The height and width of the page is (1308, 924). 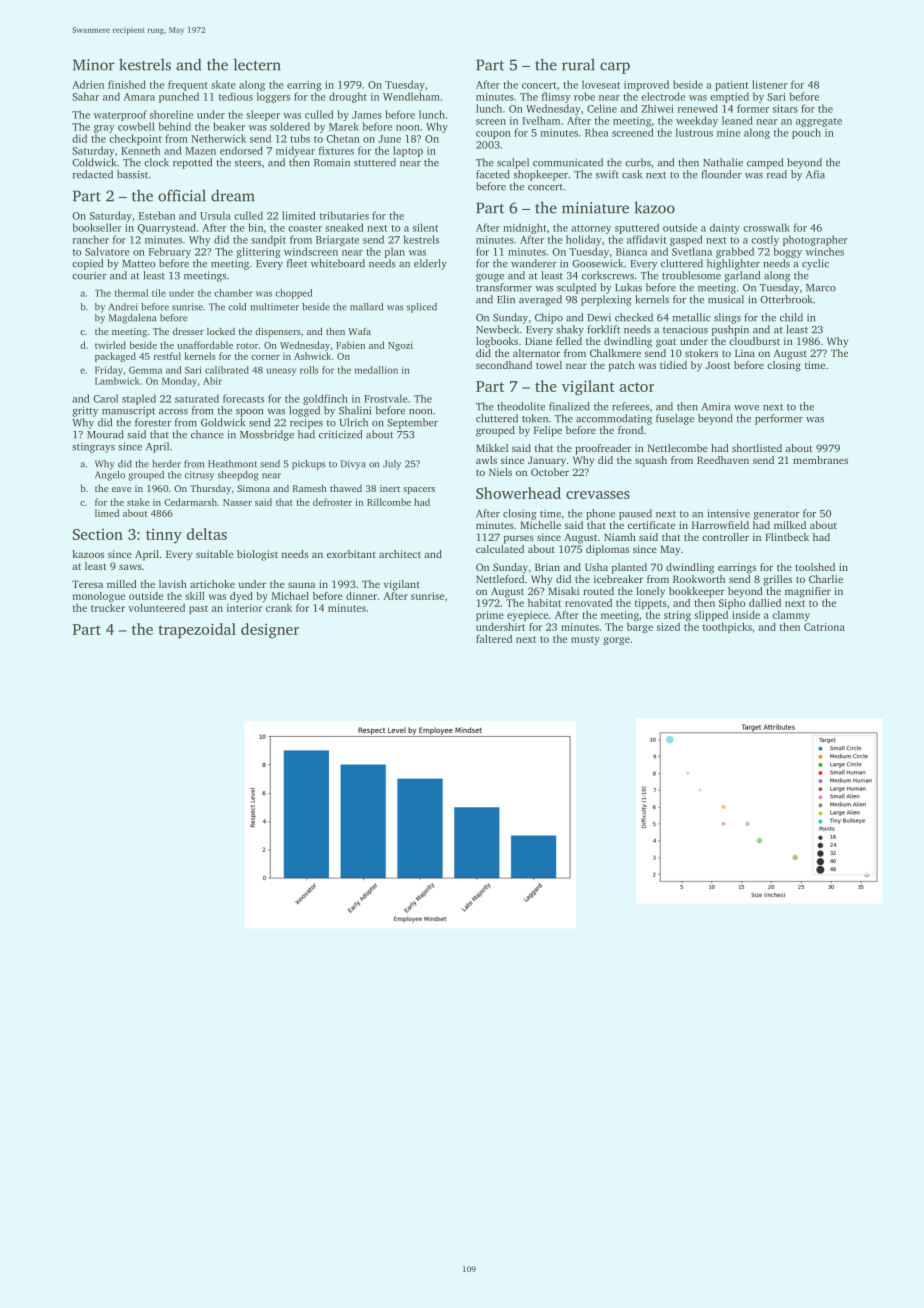 What do you see at coordinates (297, 263) in the page?
I see `fleet` at bounding box center [297, 263].
